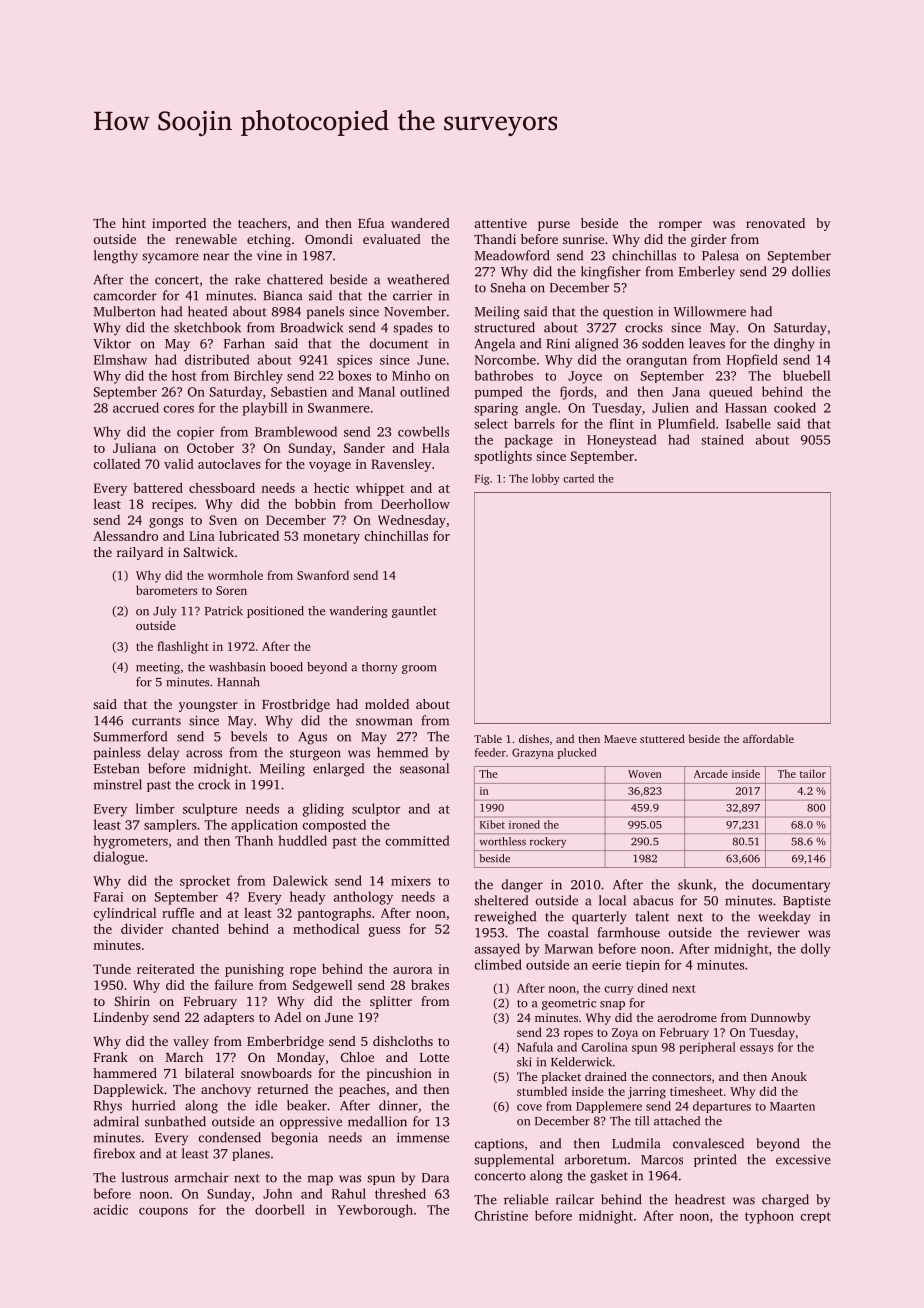 Image resolution: width=924 pixels, height=1308 pixels. I want to click on stained, so click(722, 439).
